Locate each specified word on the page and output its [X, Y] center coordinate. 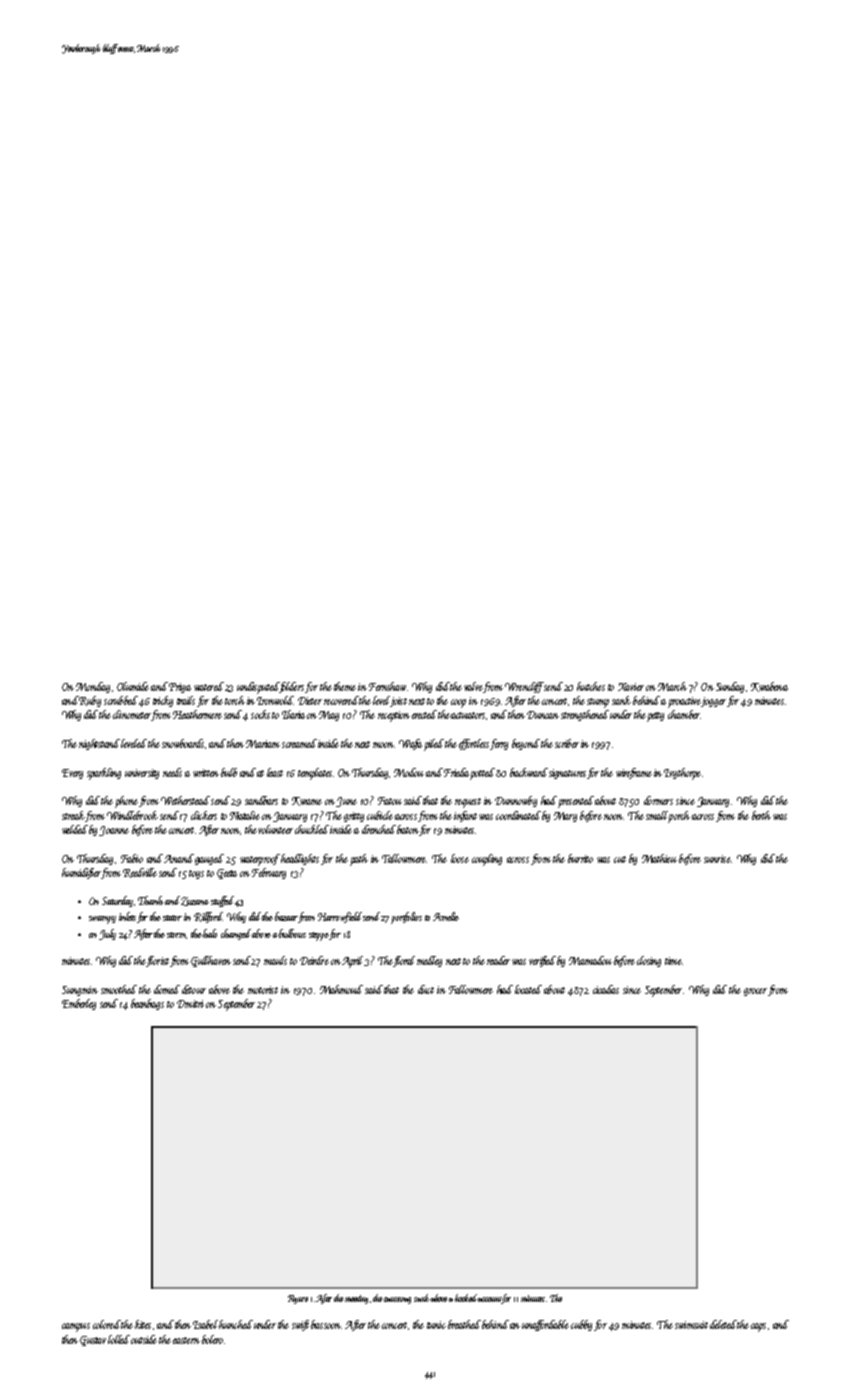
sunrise [717, 859]
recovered [341, 700]
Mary [565, 817]
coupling [487, 860]
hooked [467, 1298]
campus [76, 1327]
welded [75, 829]
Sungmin [80, 991]
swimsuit [691, 1325]
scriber [567, 743]
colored [107, 1324]
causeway [397, 1300]
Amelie [446, 916]
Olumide [133, 686]
